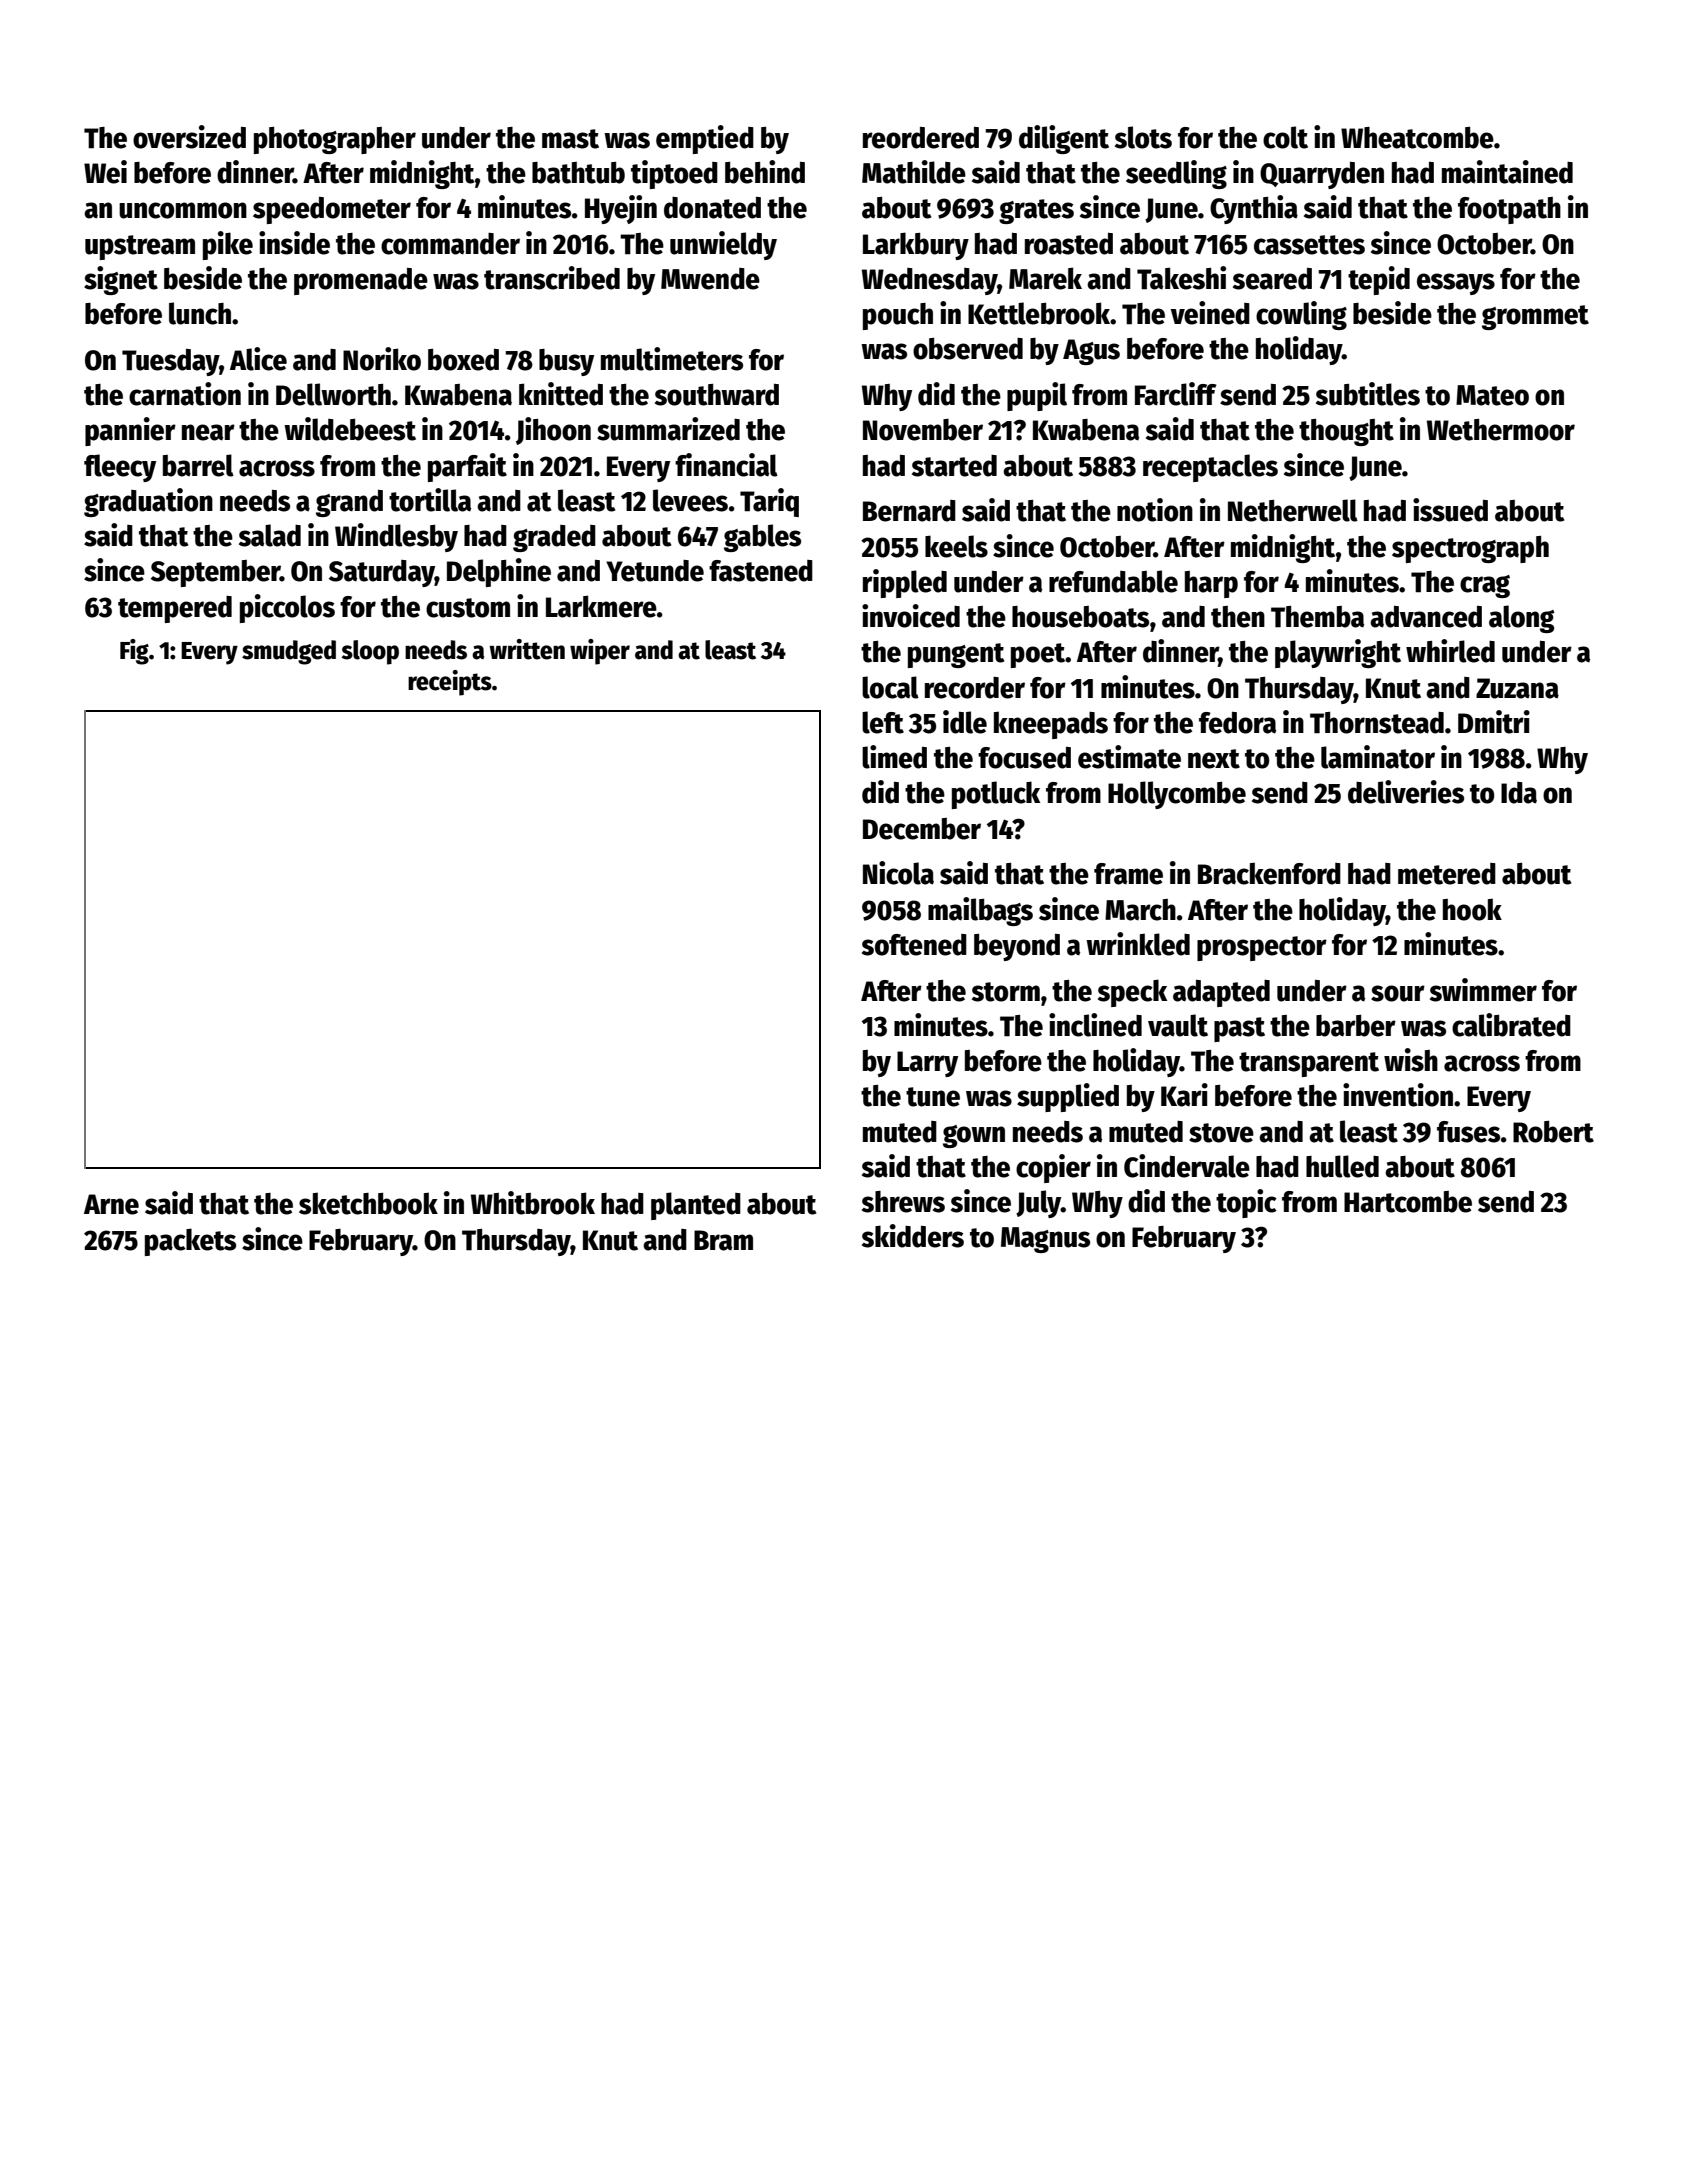 The image size is (1683, 2178). Describe the element at coordinates (1309, 245) in the document. I see `cassettes` at that location.
